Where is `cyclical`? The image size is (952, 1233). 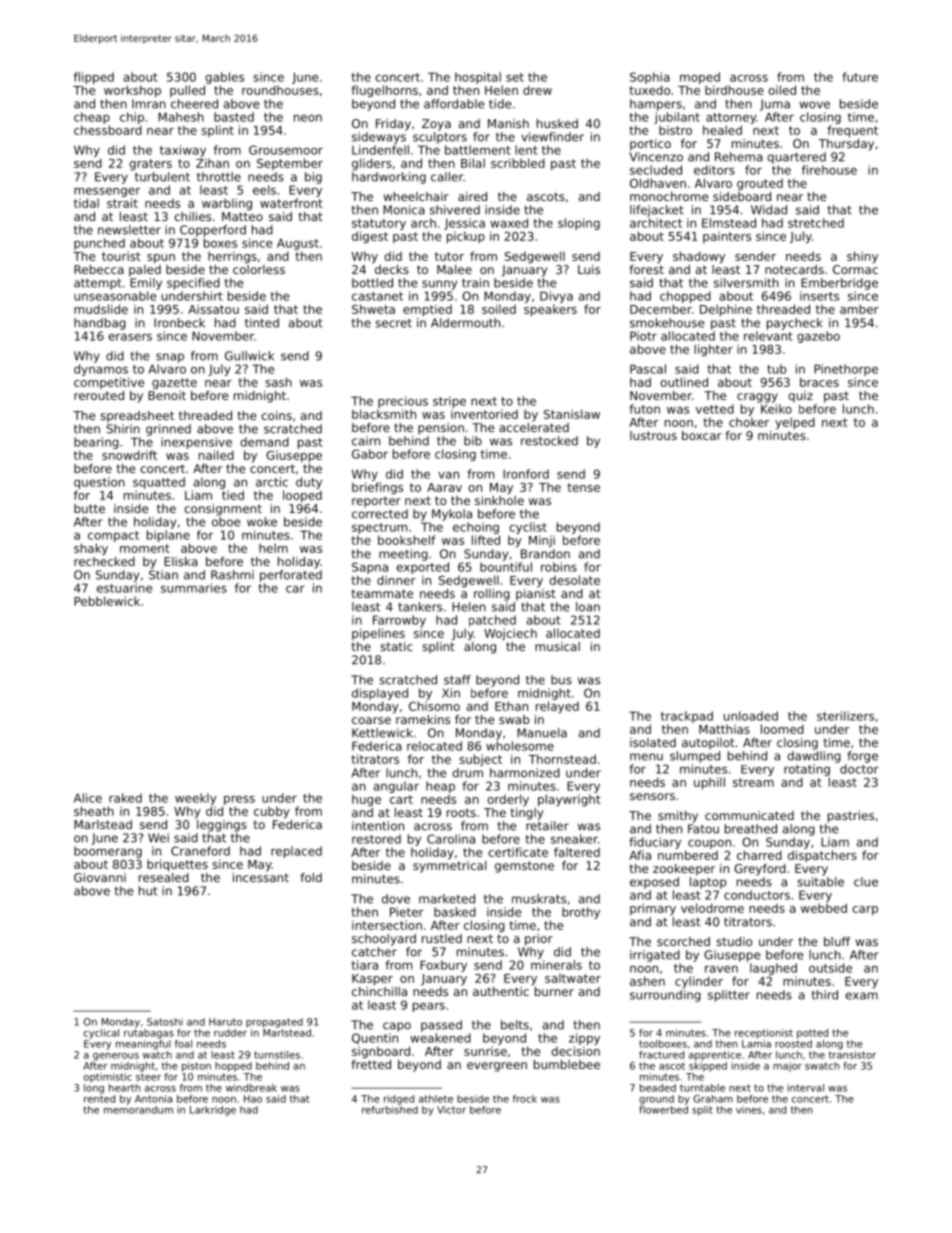
cyclical is located at coordinates (101, 1034).
